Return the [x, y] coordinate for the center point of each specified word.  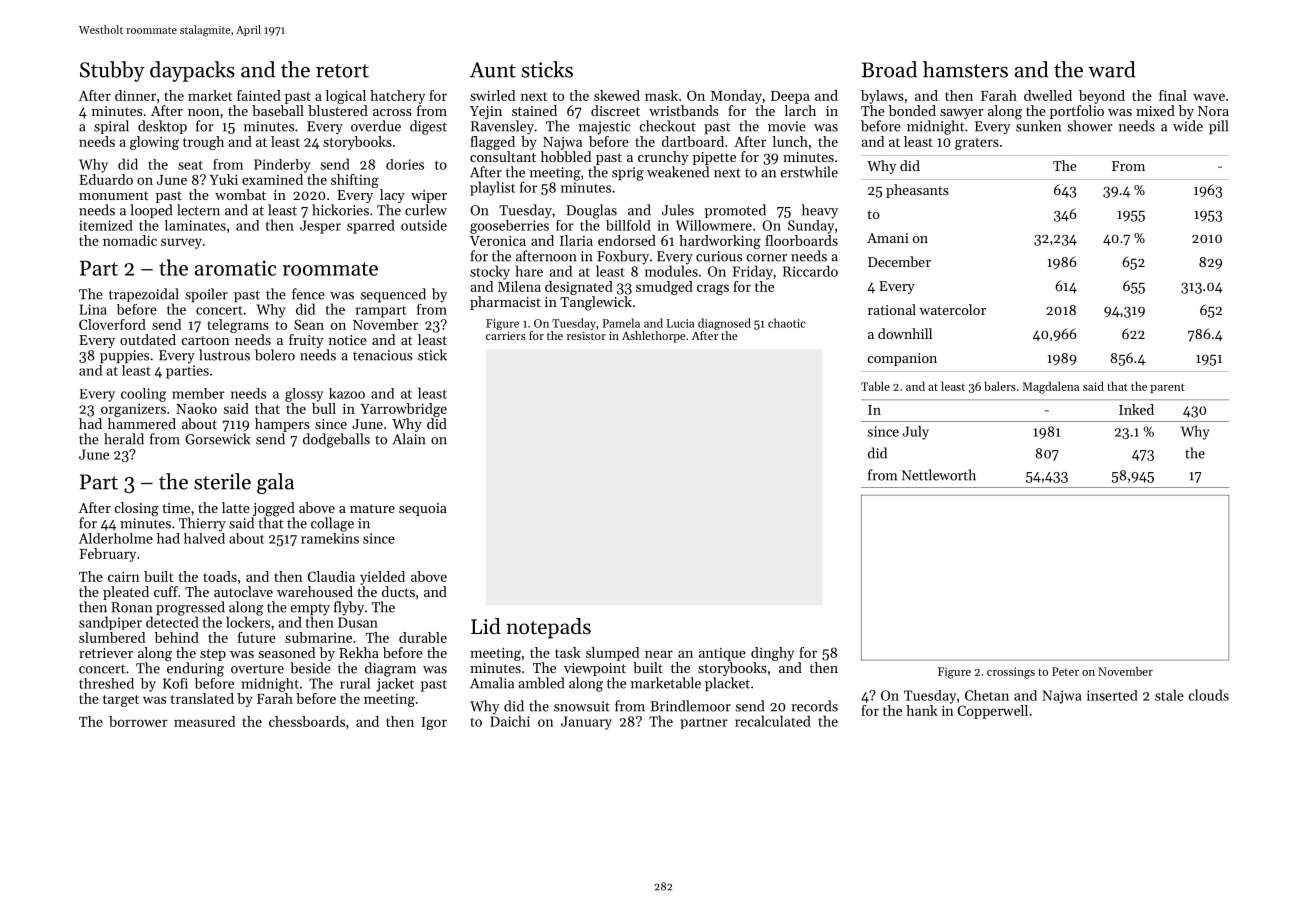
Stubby [112, 71]
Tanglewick [596, 303]
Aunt [493, 70]
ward [1112, 69]
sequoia [423, 509]
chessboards [307, 721]
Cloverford [112, 324]
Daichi [510, 721]
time [176, 508]
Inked [1136, 409]
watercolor [952, 309]
